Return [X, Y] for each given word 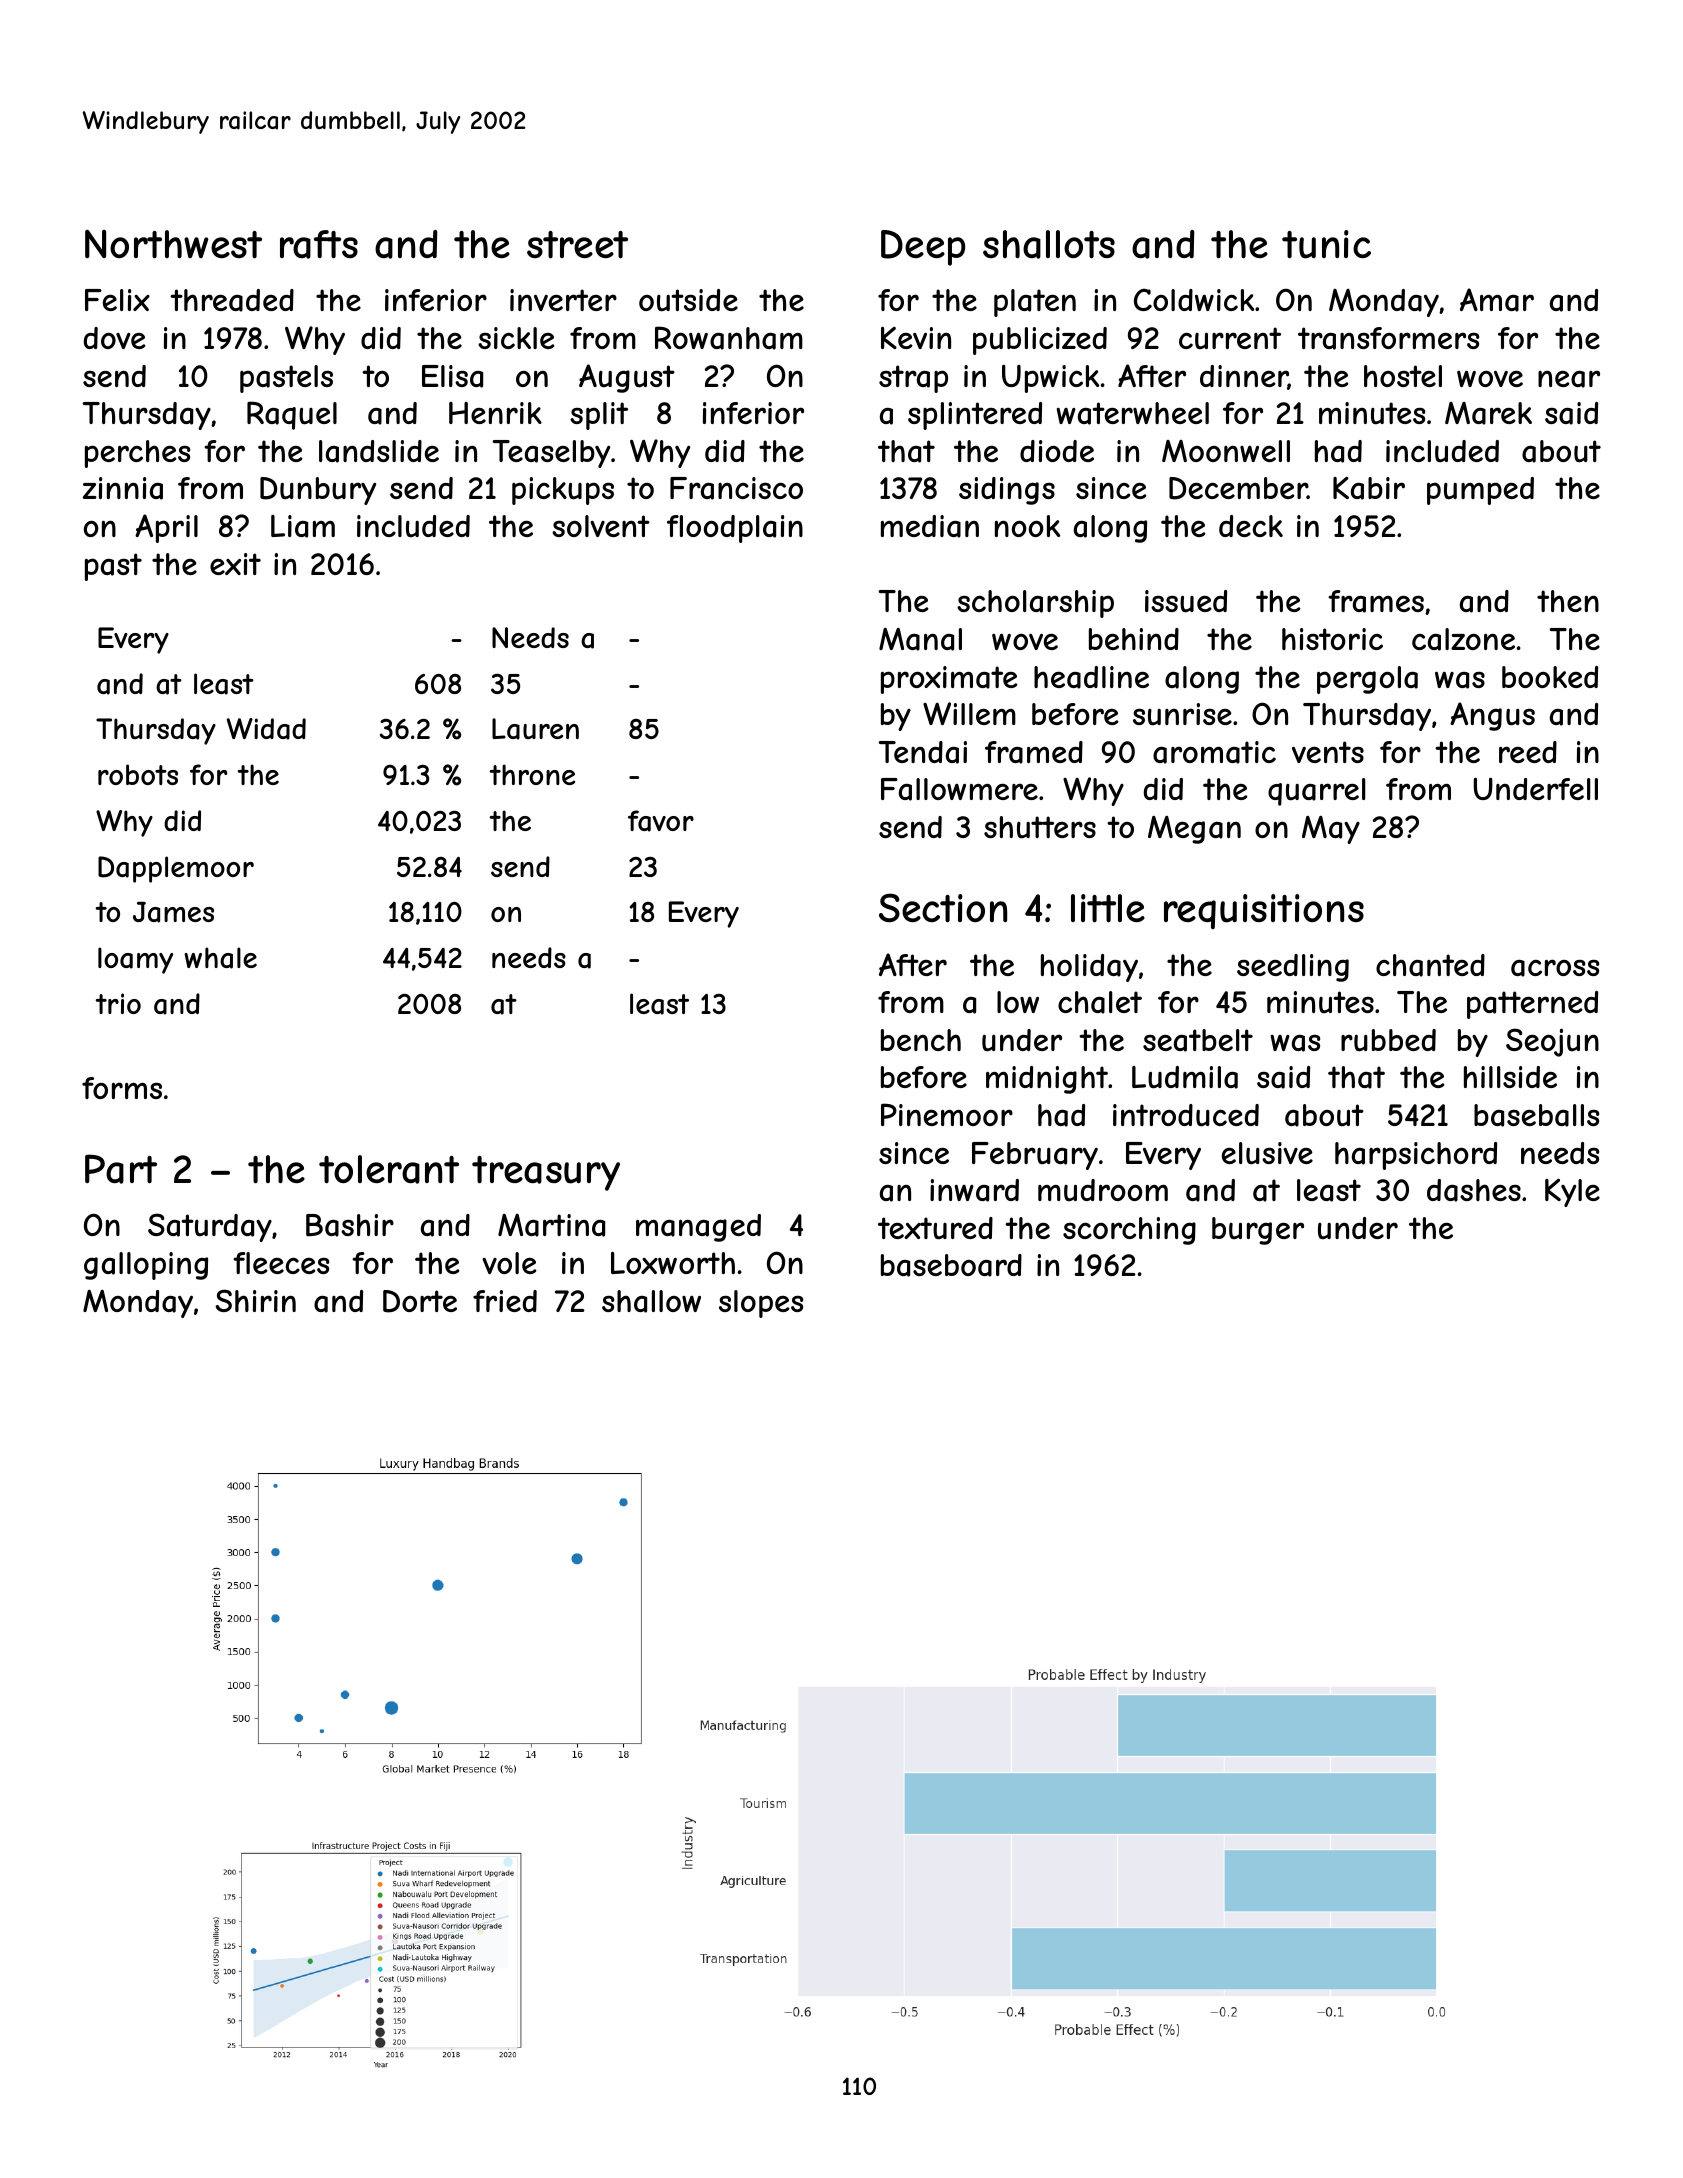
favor [661, 821]
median [930, 526]
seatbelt [1198, 1040]
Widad [266, 729]
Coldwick [1194, 299]
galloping [146, 1266]
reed [1528, 752]
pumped [1480, 491]
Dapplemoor [176, 869]
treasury [546, 1173]
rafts [319, 244]
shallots [1049, 244]
